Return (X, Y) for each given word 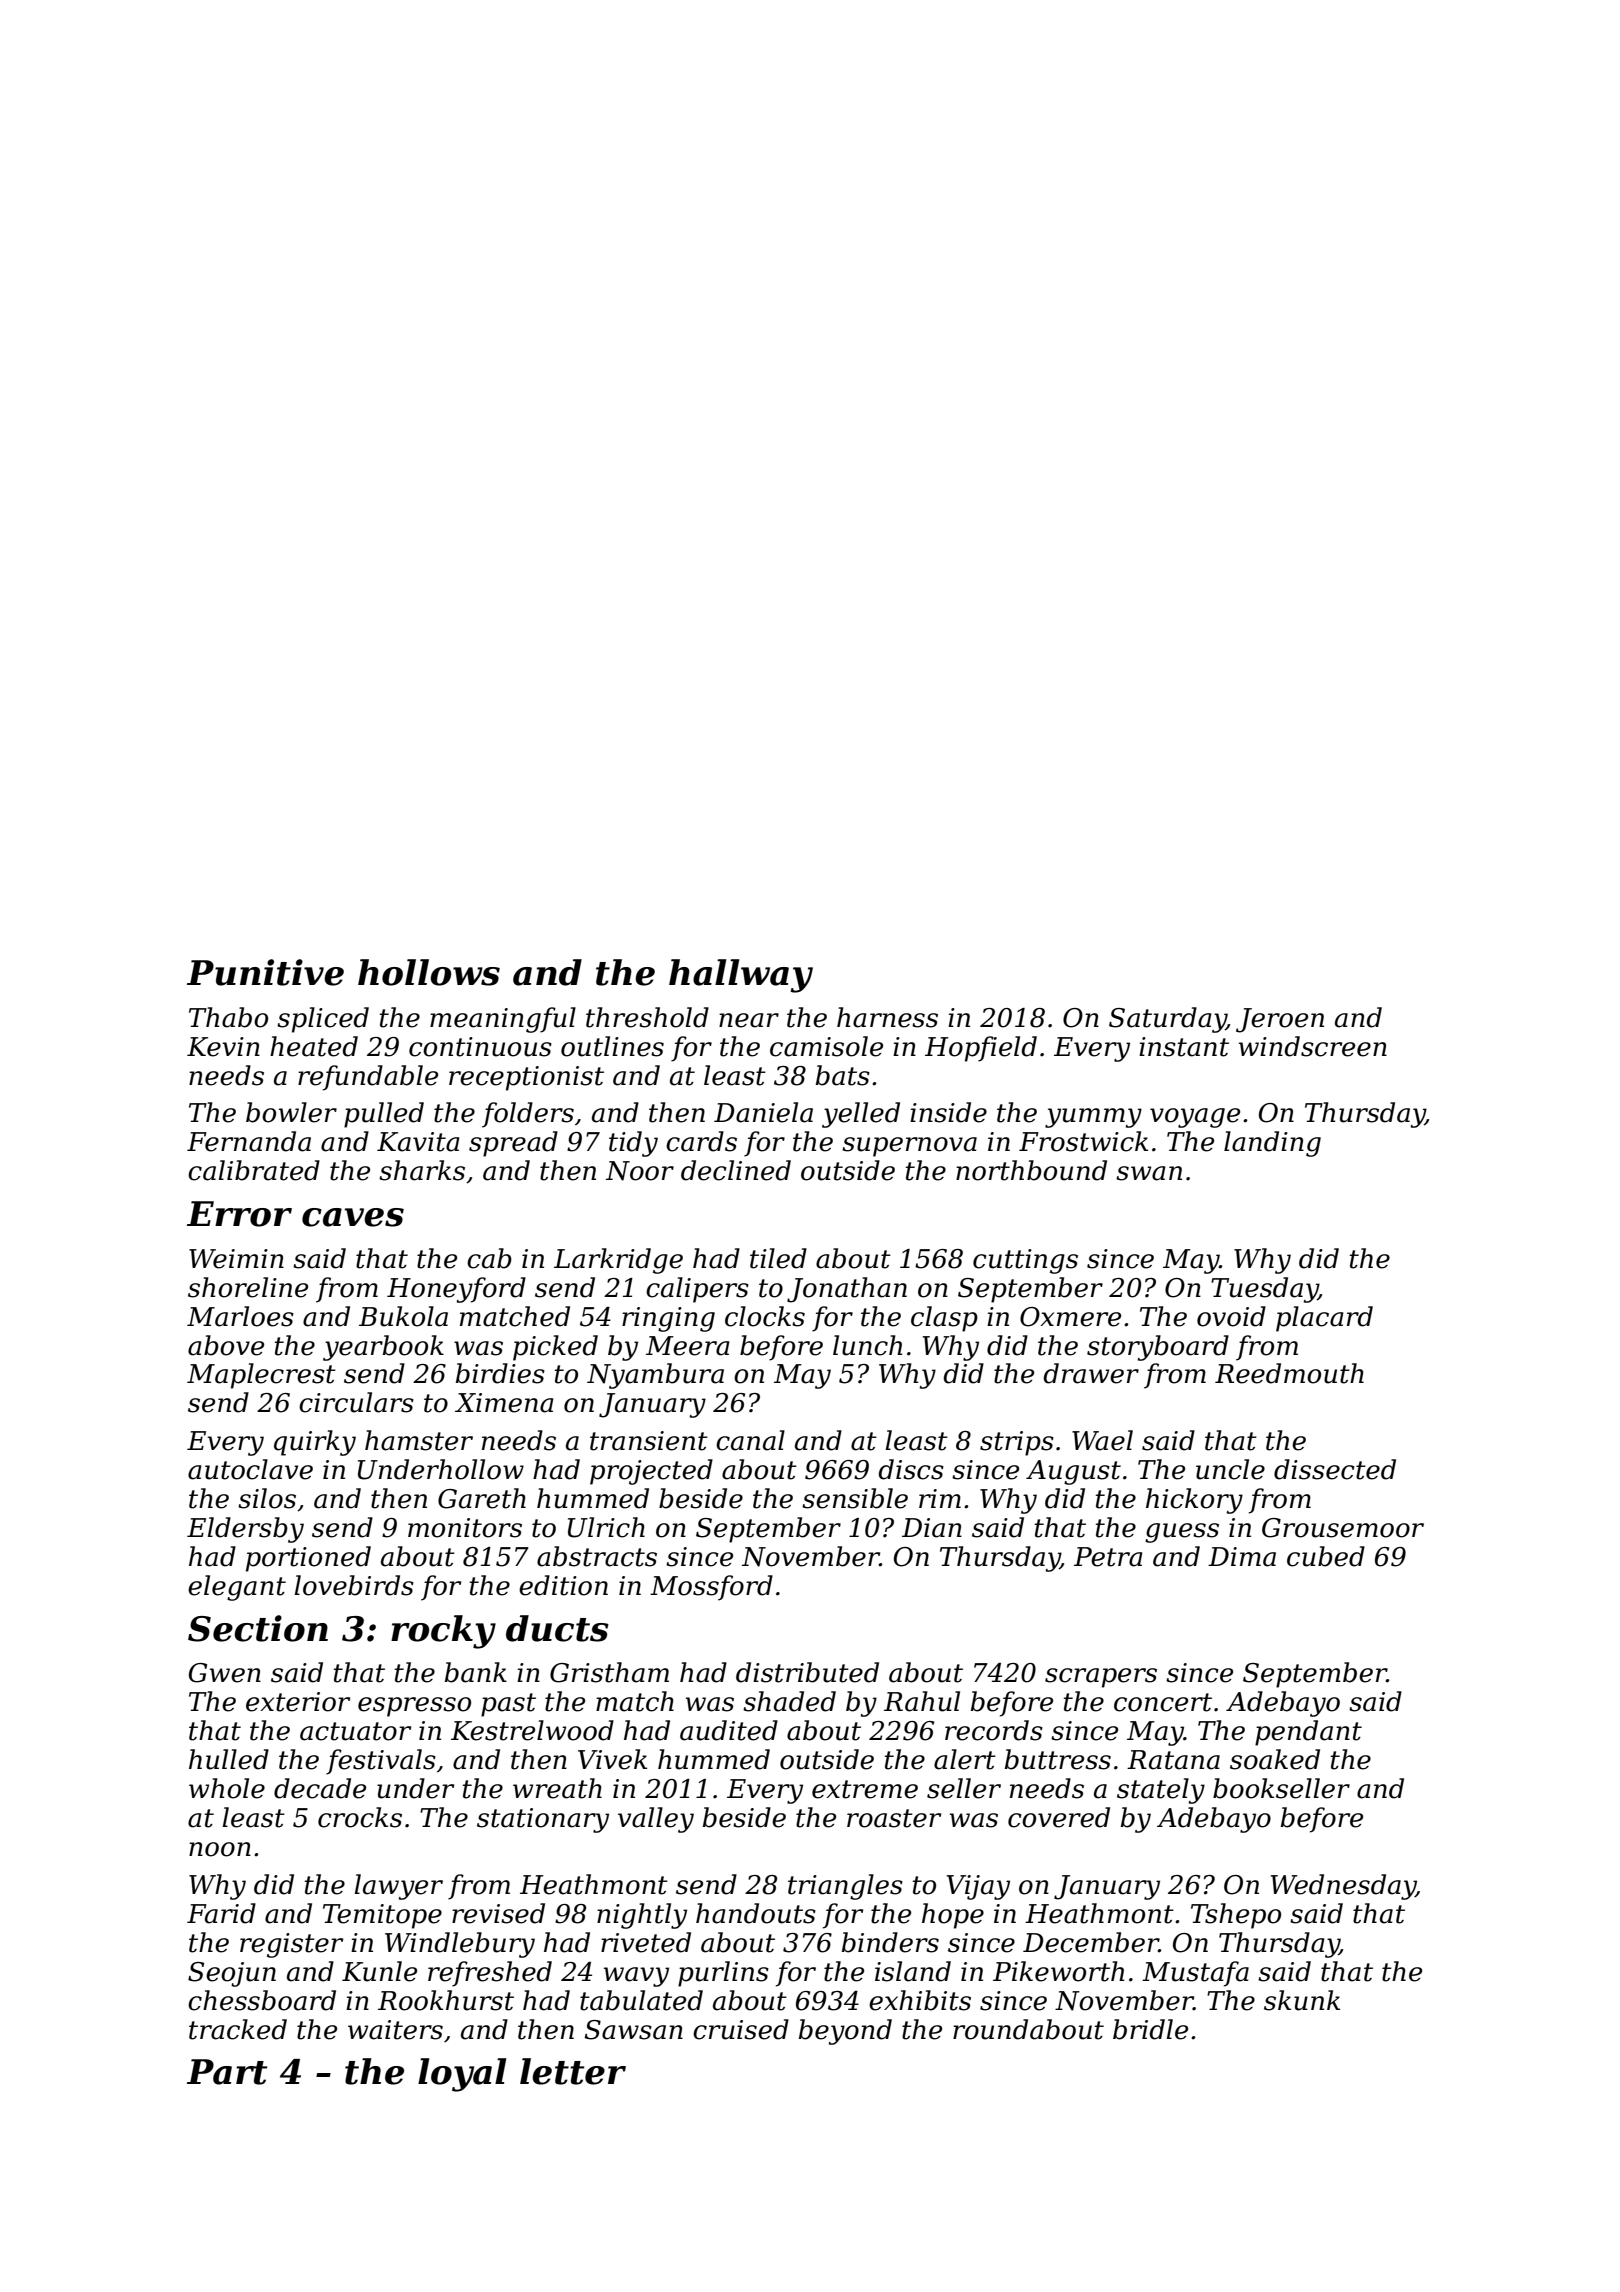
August (1073, 1472)
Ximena (504, 1403)
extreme (865, 1789)
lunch (867, 1345)
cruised (741, 2029)
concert (1163, 1702)
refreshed (490, 1974)
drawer (1091, 1373)
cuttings (1025, 1261)
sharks (422, 1170)
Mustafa (1195, 1974)
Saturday (1167, 1020)
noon (220, 1849)
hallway (741, 976)
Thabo (228, 1017)
